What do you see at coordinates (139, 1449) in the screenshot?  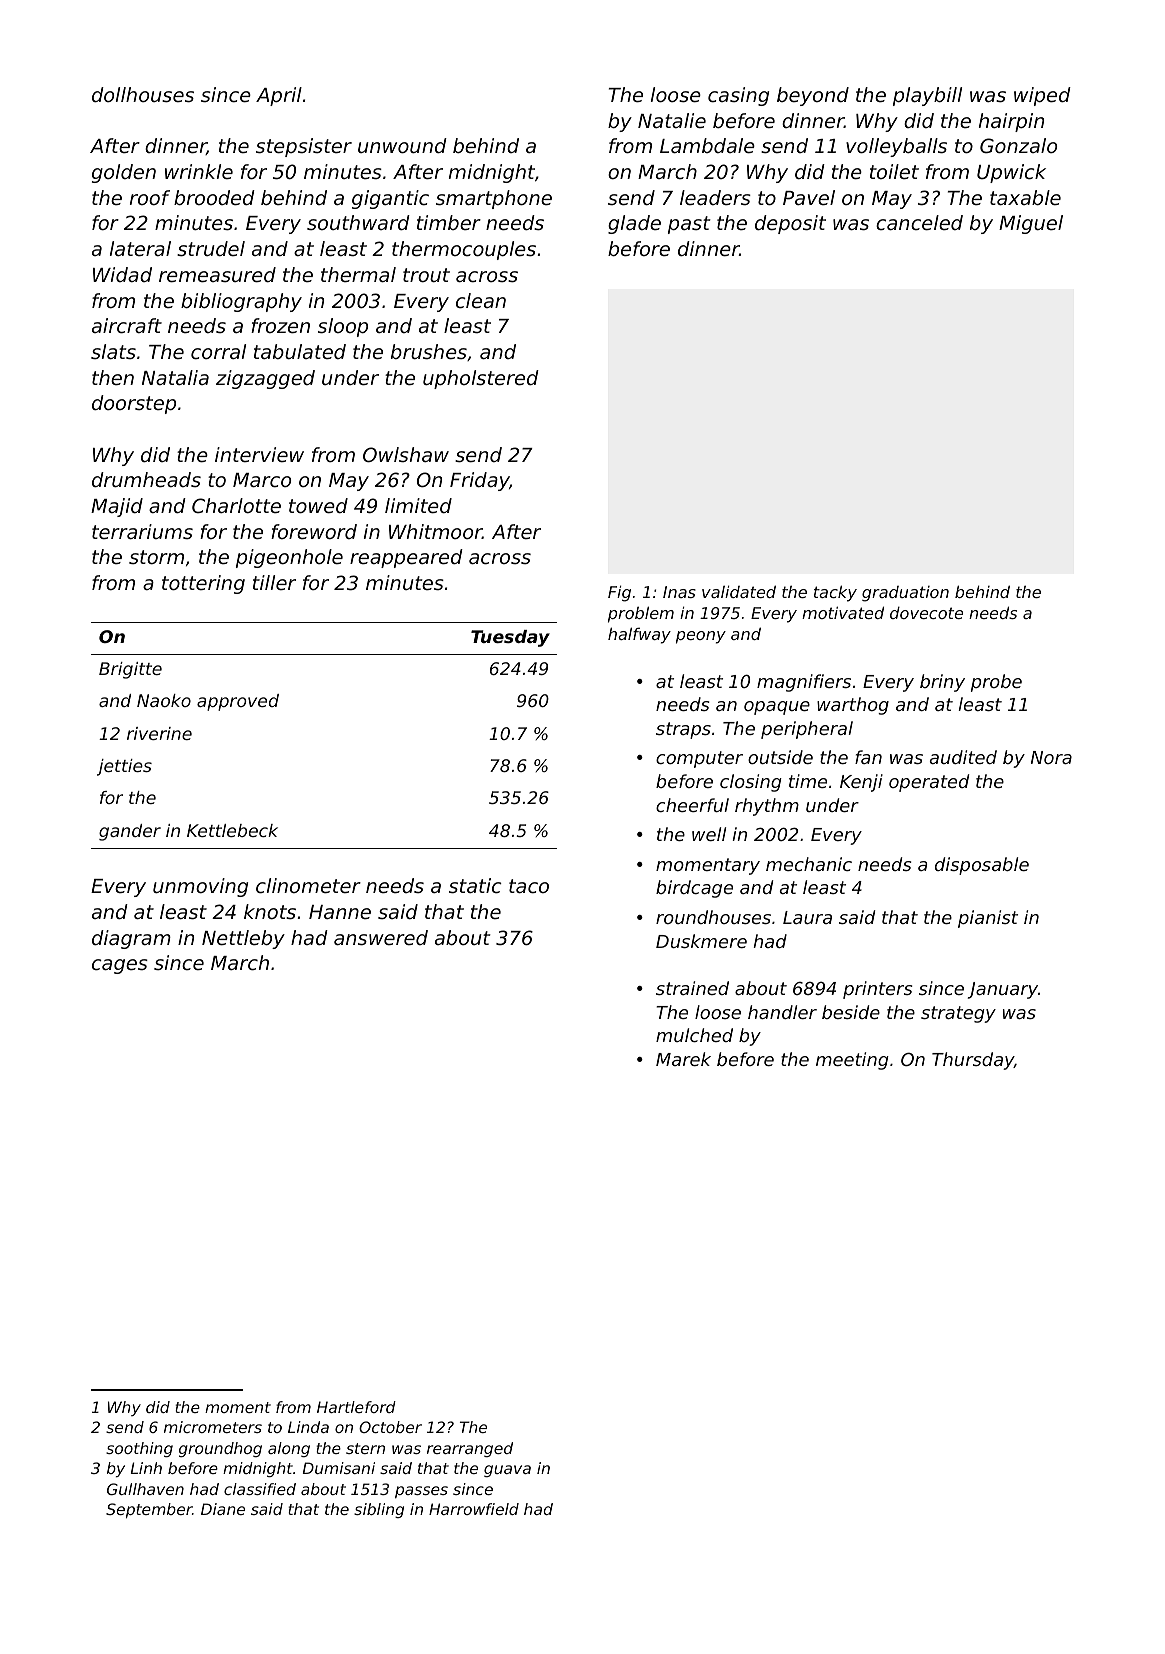 I see `soothing` at bounding box center [139, 1449].
